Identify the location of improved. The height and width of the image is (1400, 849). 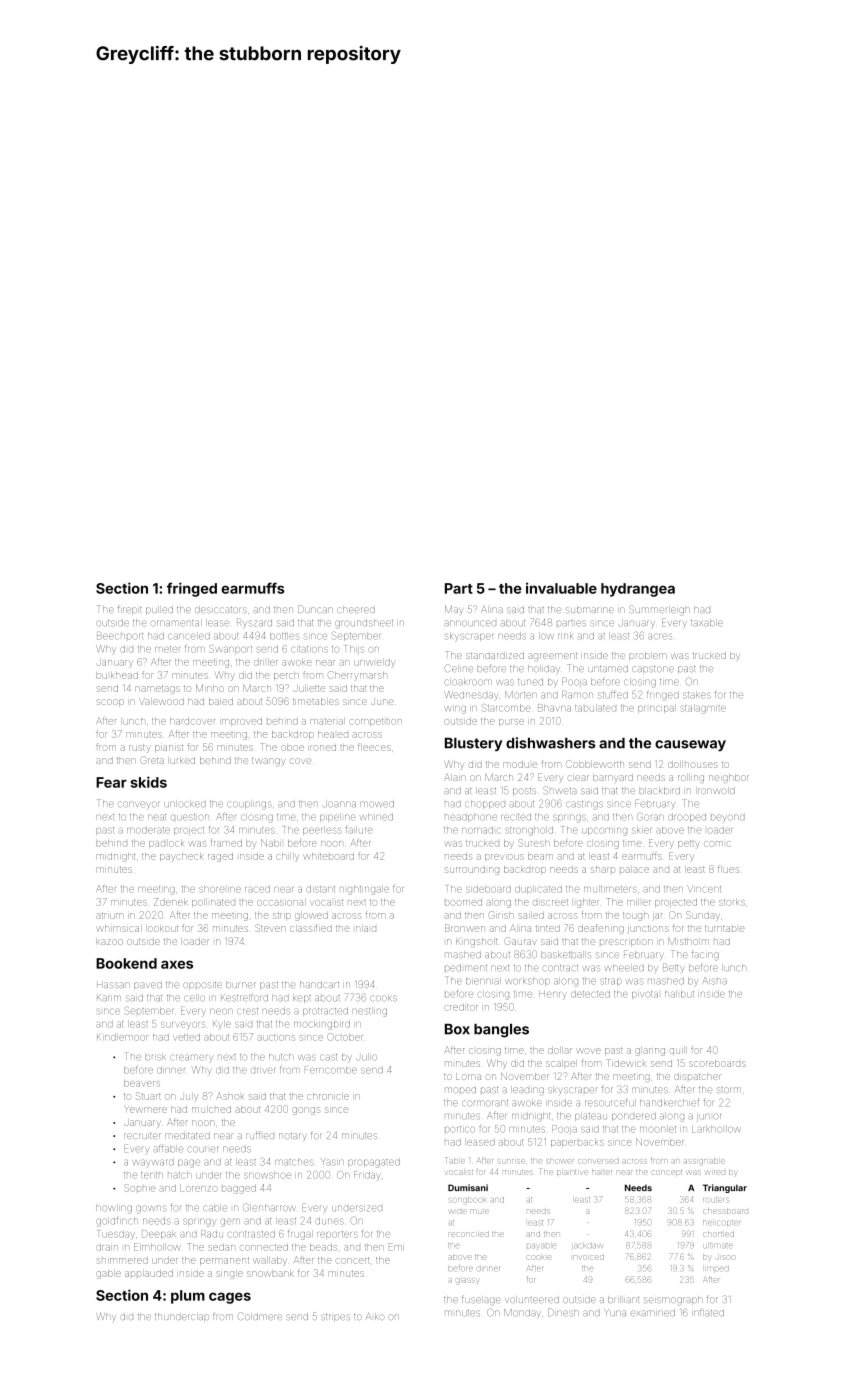
(242, 722).
